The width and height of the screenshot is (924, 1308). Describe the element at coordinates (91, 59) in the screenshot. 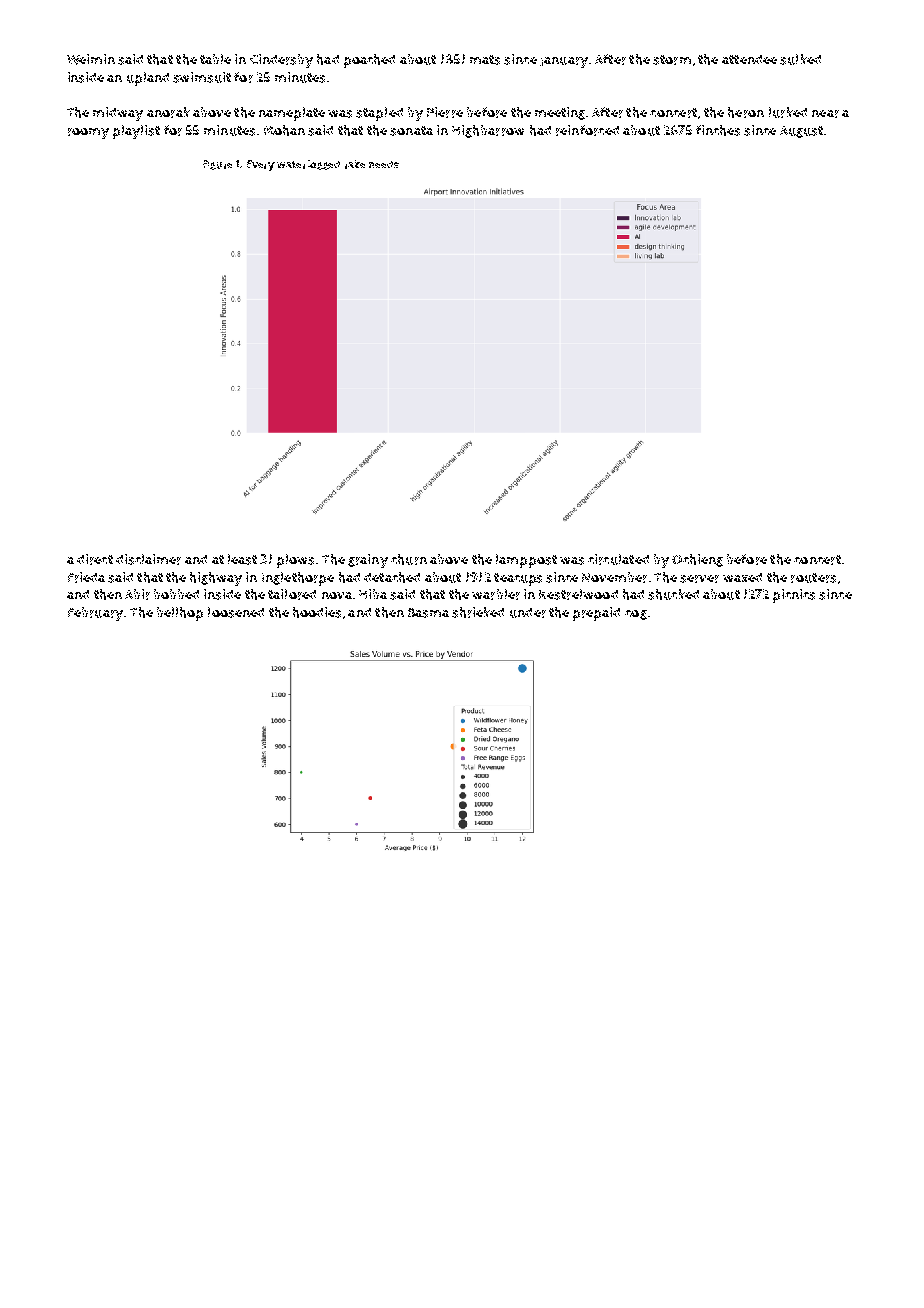

I see `Weimin` at that location.
